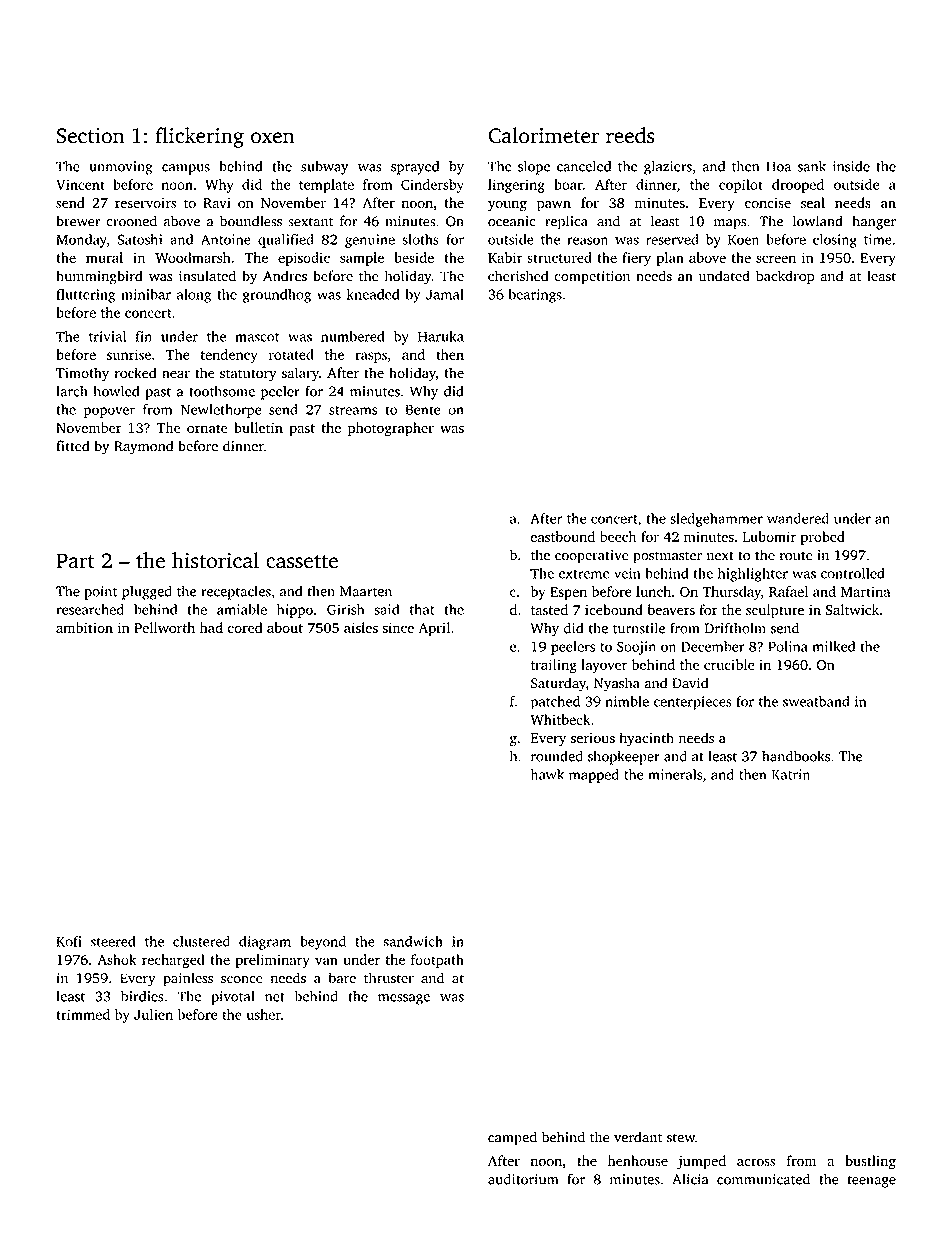  Describe the element at coordinates (798, 518) in the screenshot. I see `wandered` at that location.
